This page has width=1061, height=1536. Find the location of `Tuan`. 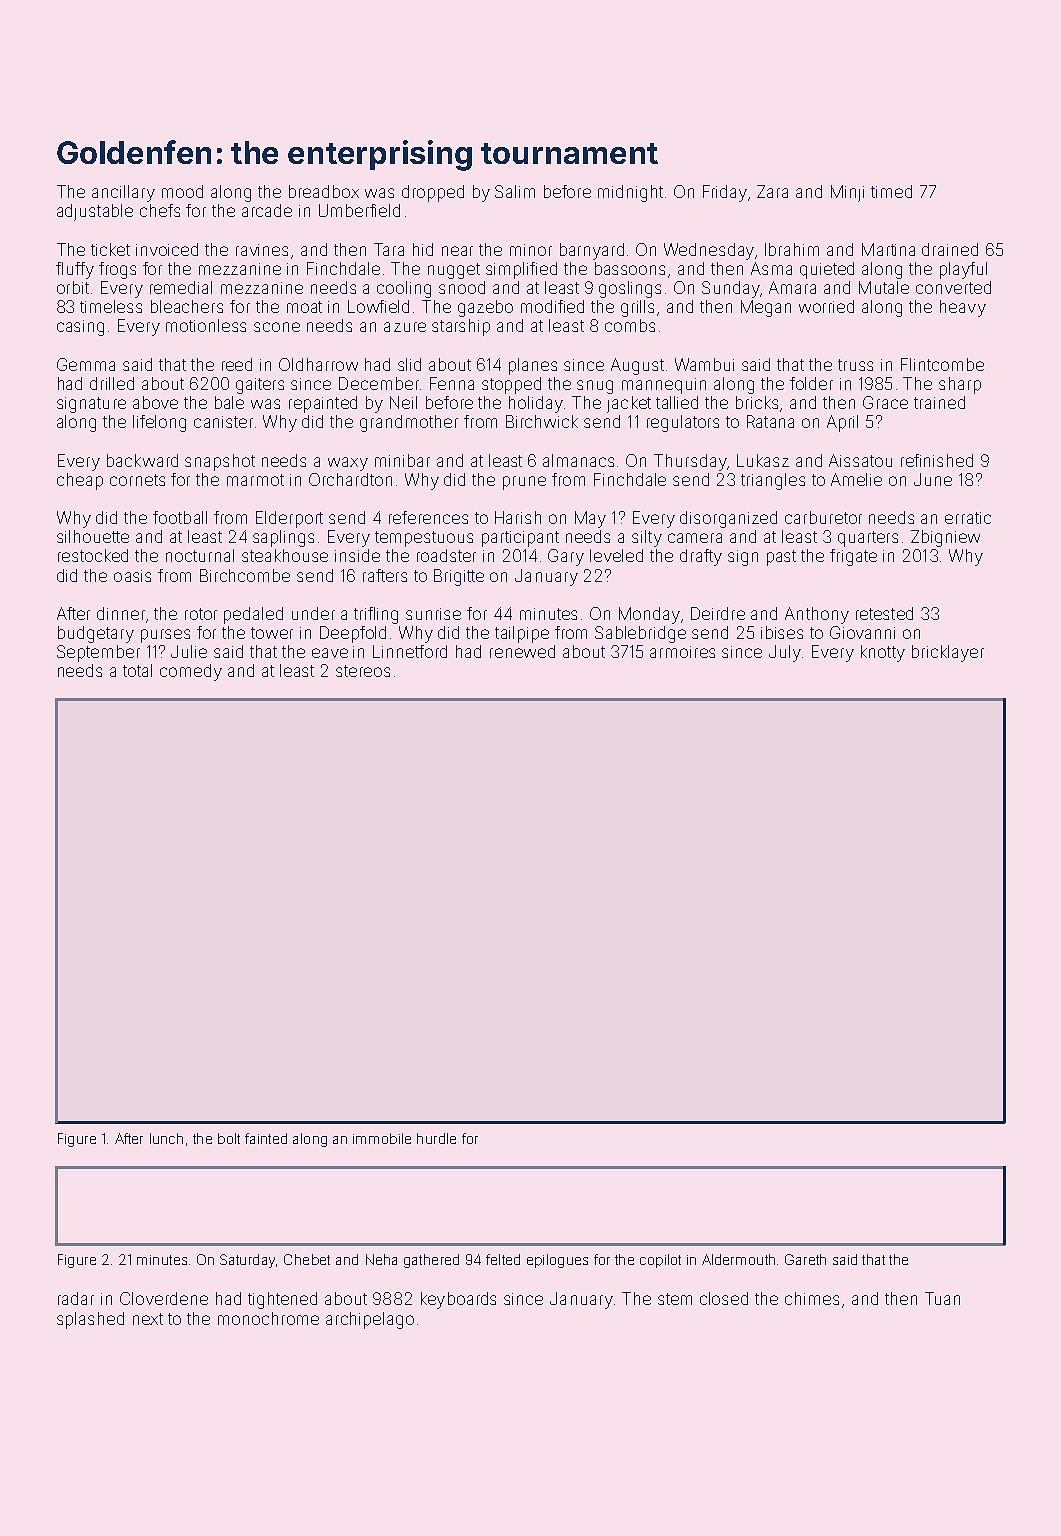

Tuan is located at coordinates (942, 1298).
